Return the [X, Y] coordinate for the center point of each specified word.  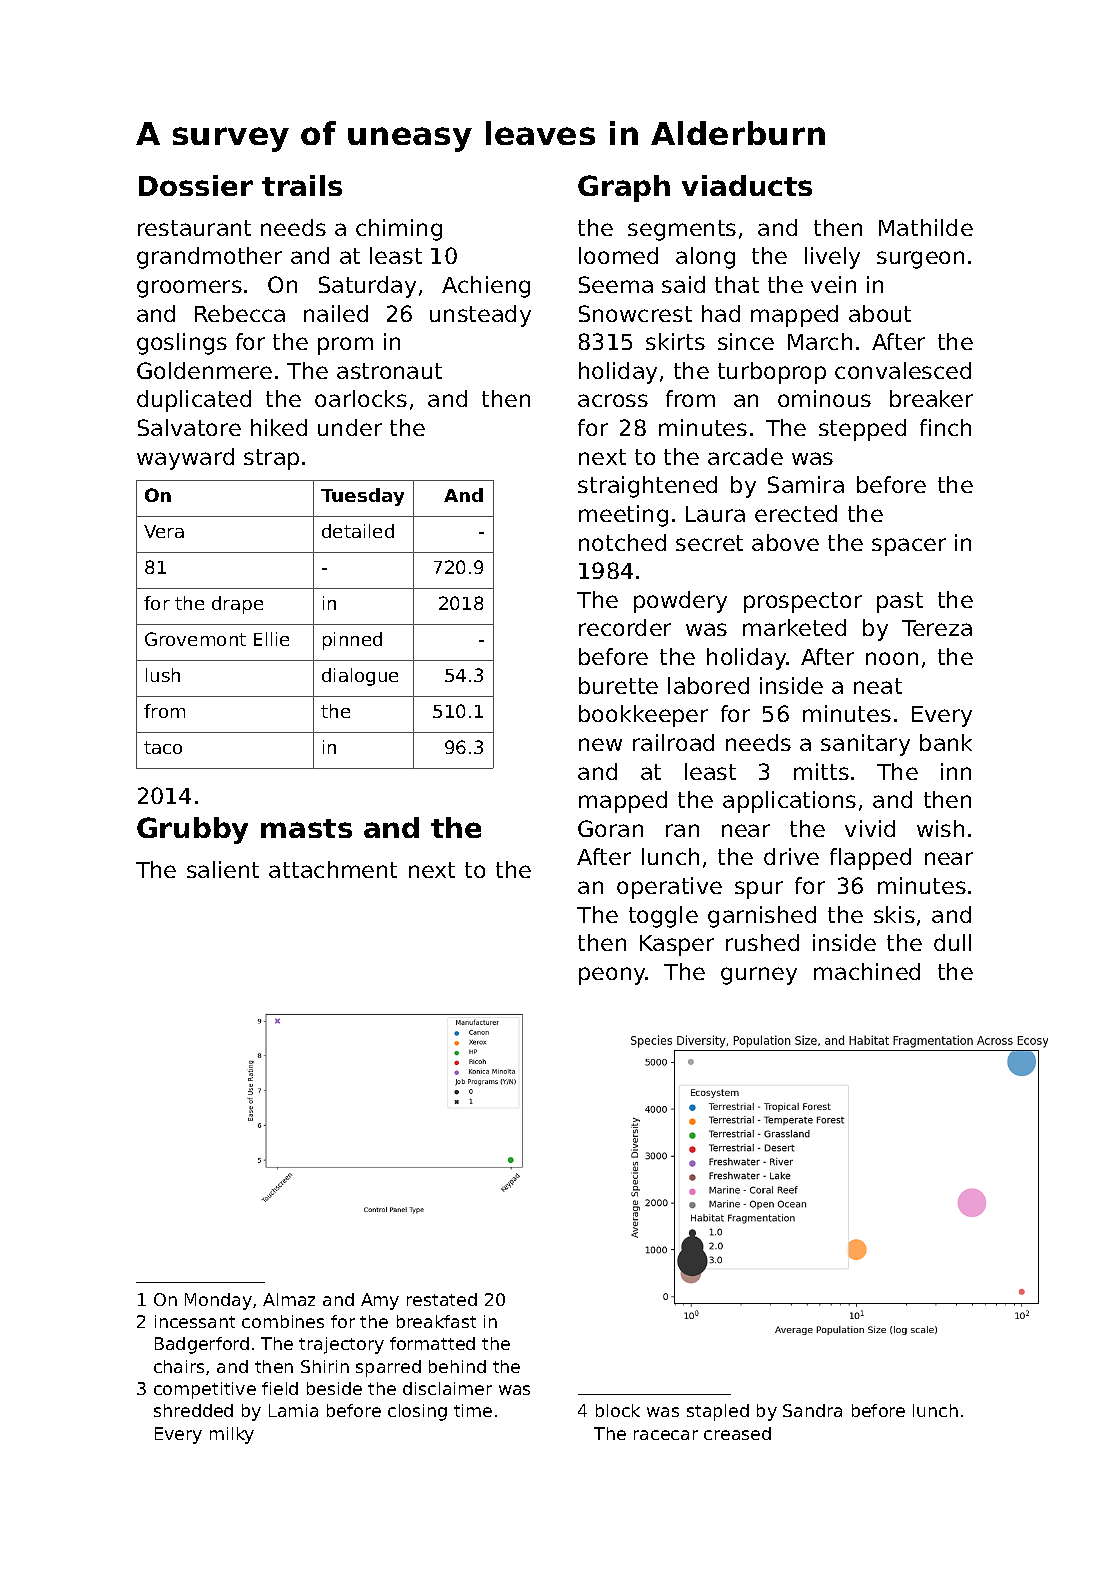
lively [832, 258]
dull [952, 942]
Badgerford [202, 1345]
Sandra [812, 1410]
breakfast [436, 1321]
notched [622, 542]
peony [612, 976]
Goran [610, 828]
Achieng [486, 287]
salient [223, 869]
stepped [862, 430]
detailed [358, 531]
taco [163, 747]
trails [302, 185]
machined [867, 971]
